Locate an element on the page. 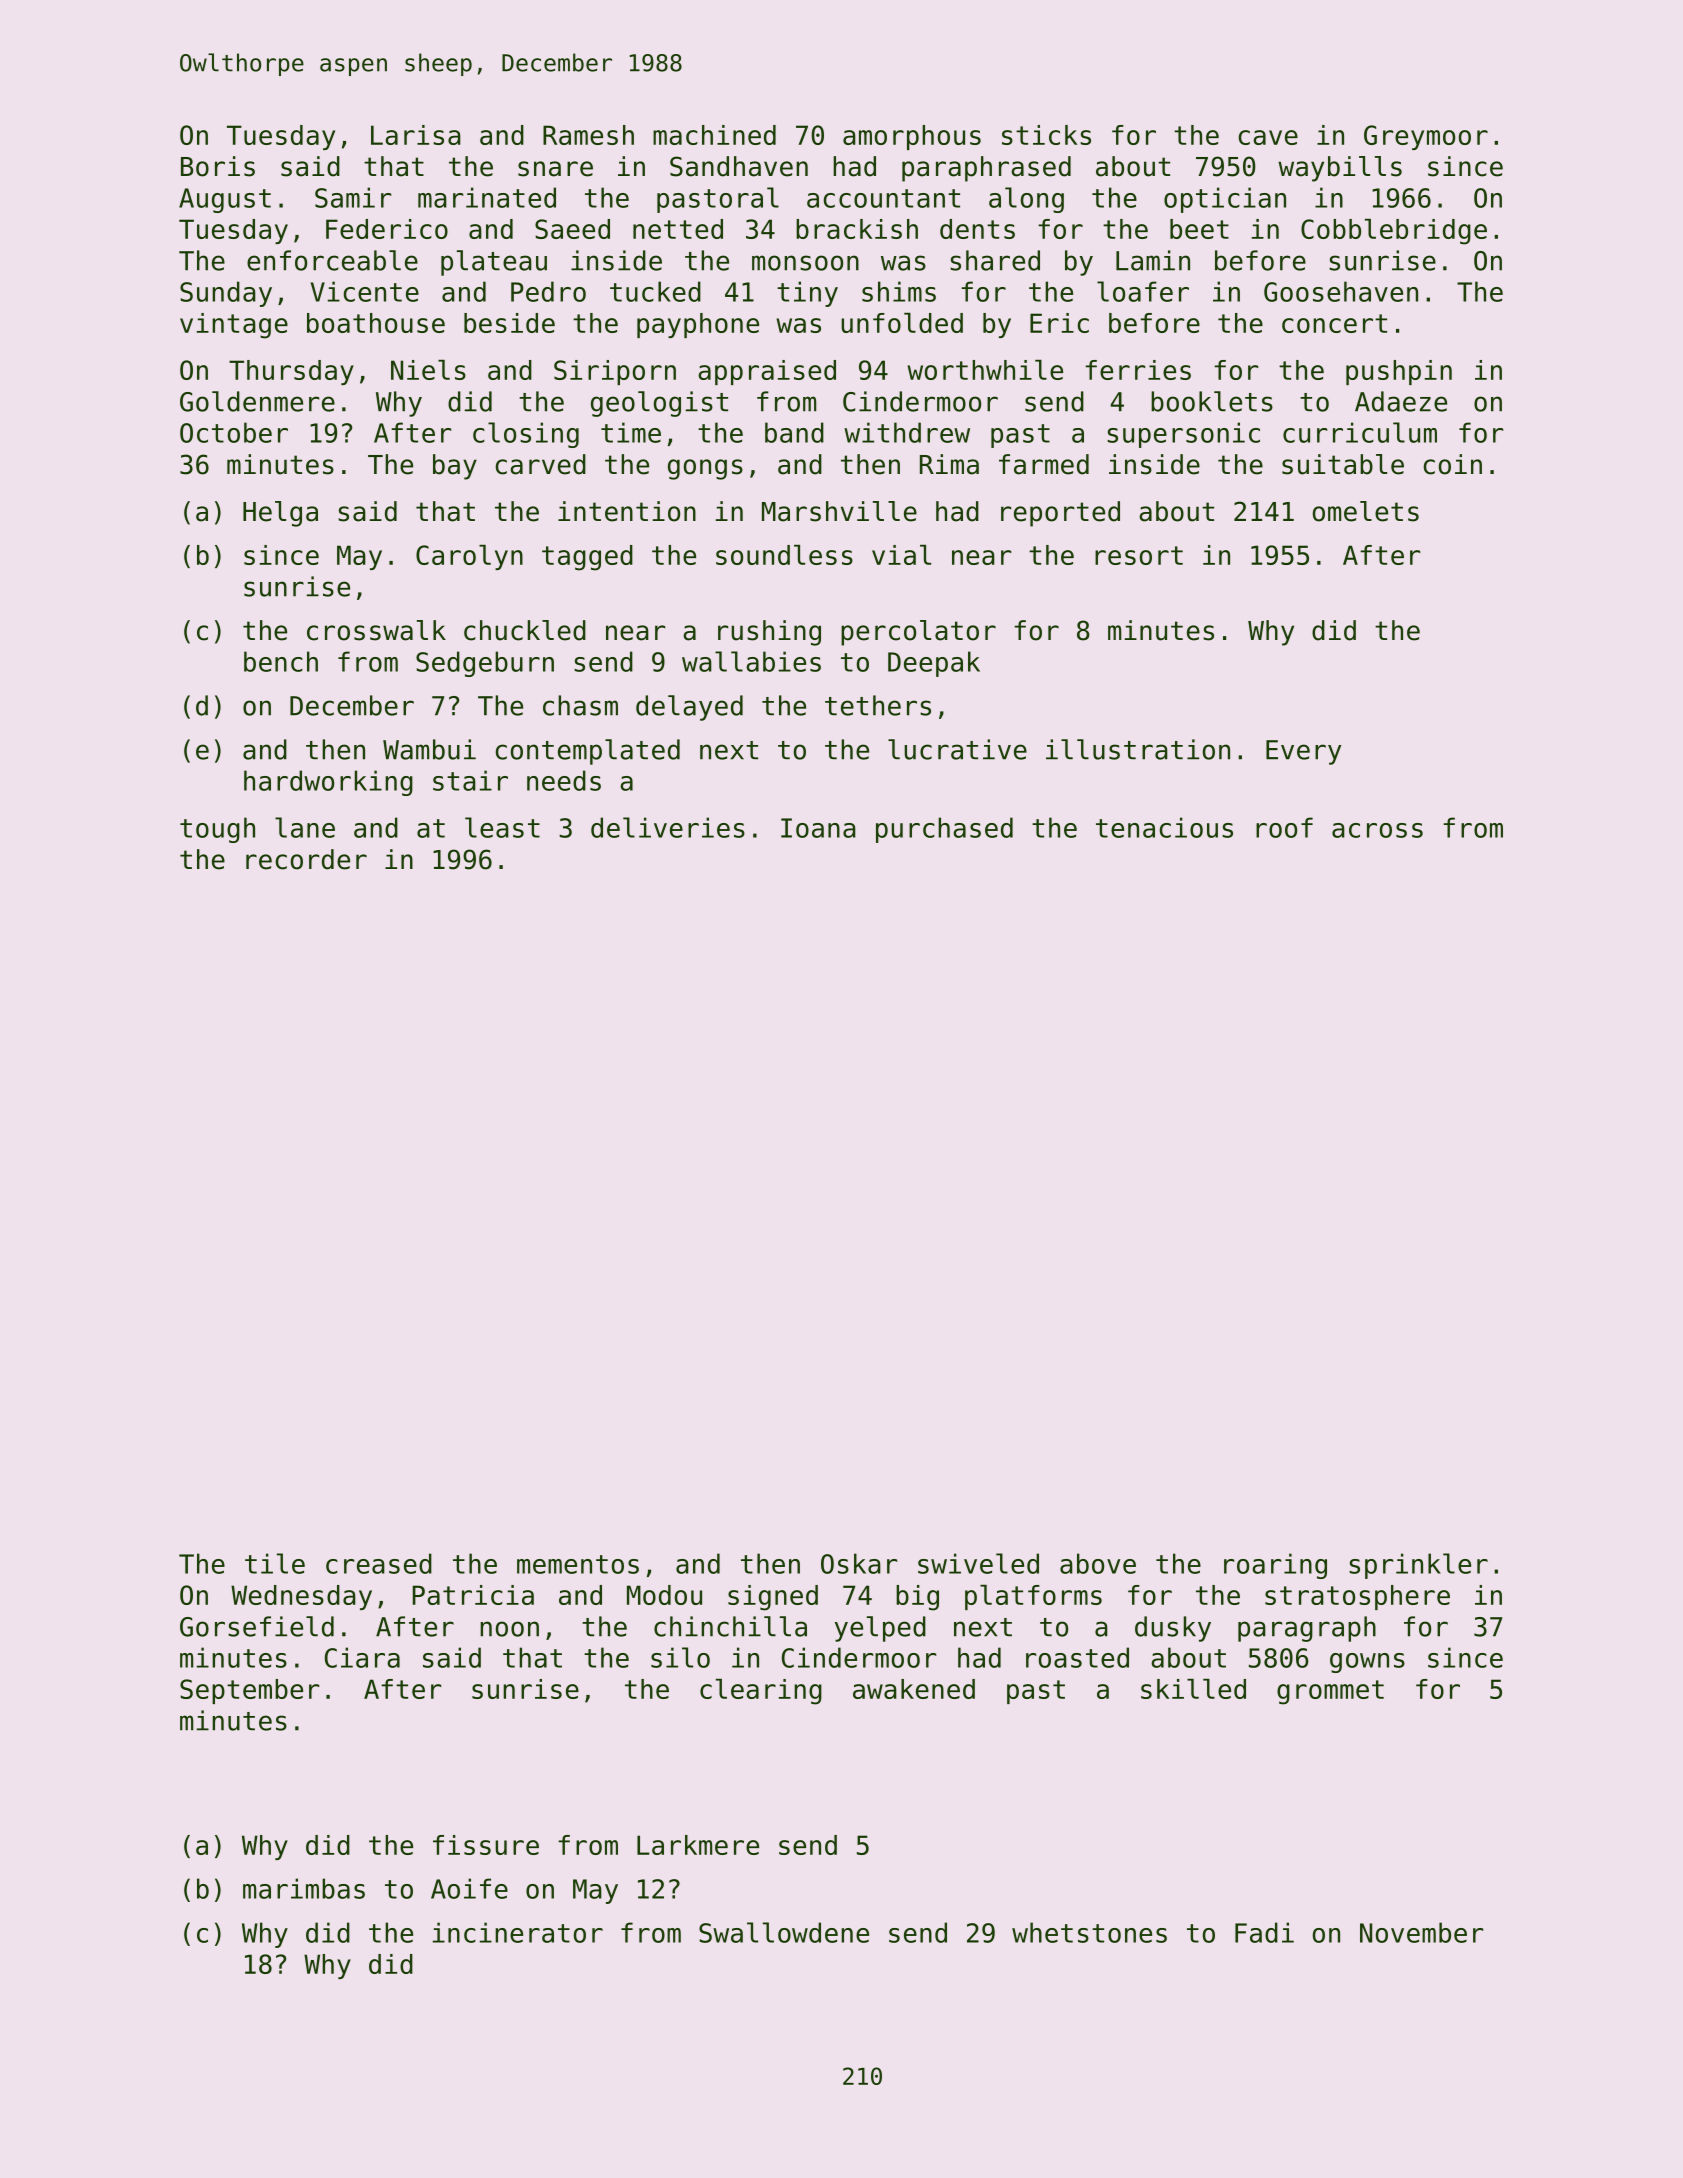 The height and width of the page is (2178, 1683). supersonic is located at coordinates (1183, 435).
